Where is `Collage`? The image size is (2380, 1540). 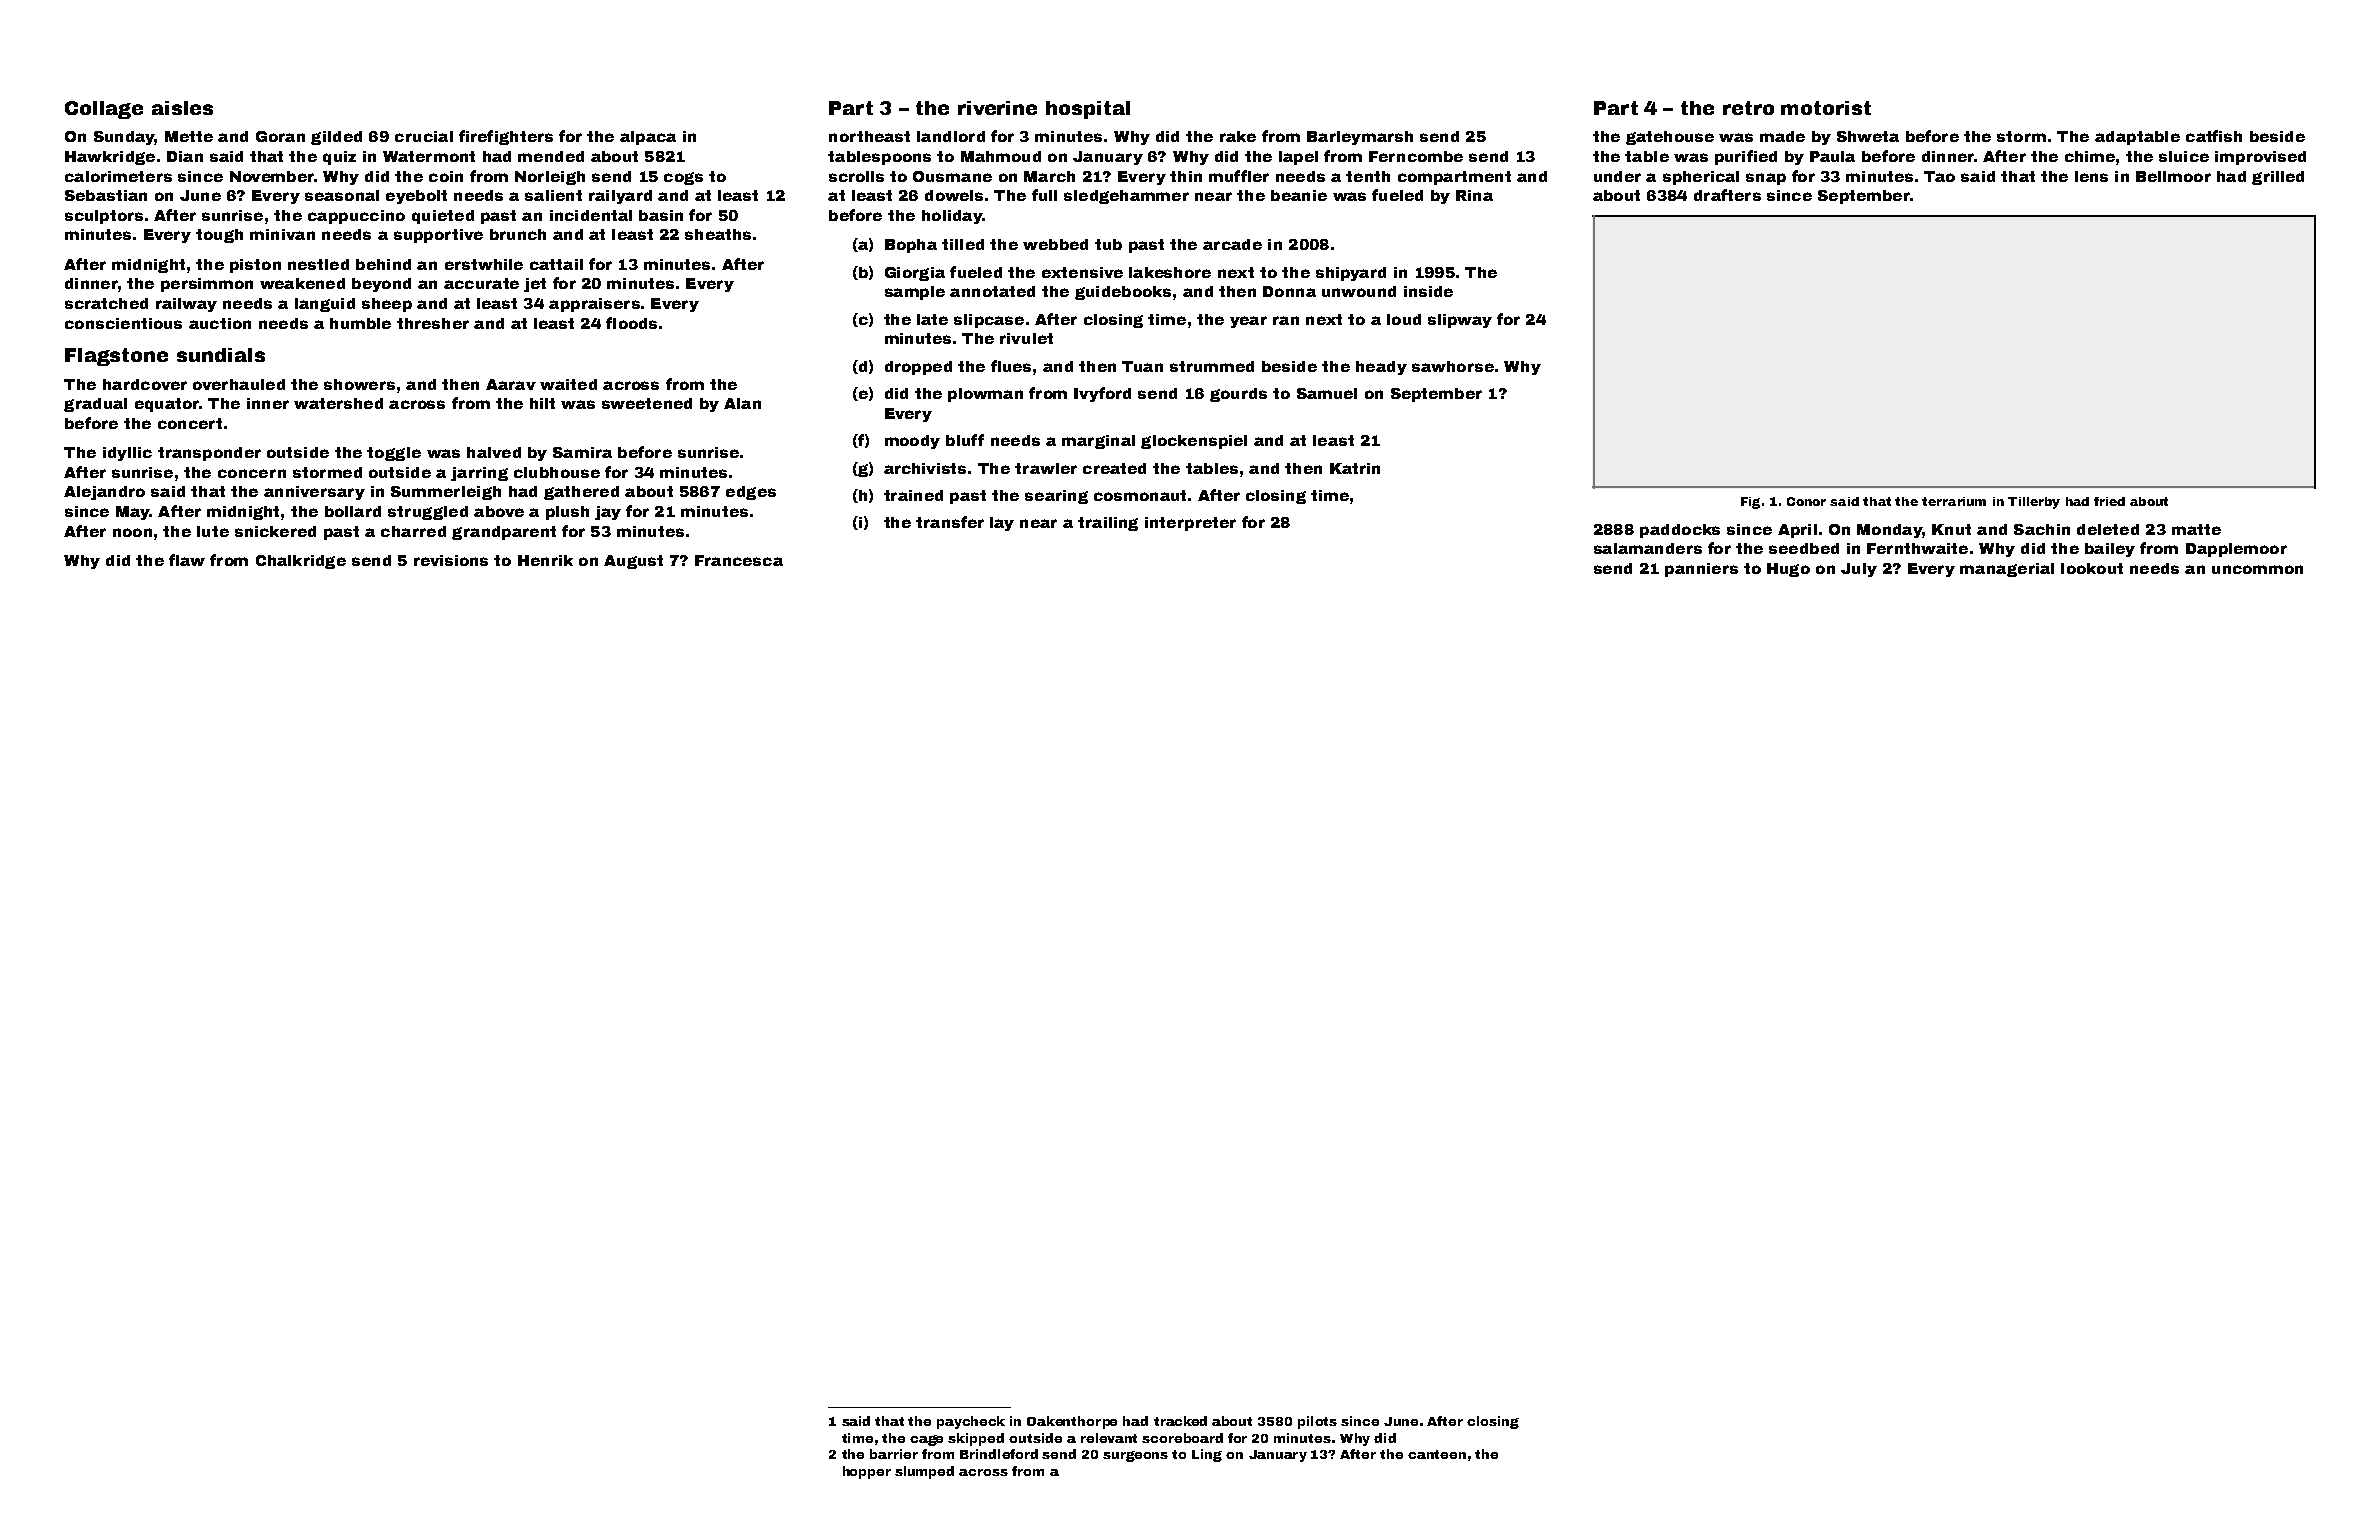 Collage is located at coordinates (104, 110).
